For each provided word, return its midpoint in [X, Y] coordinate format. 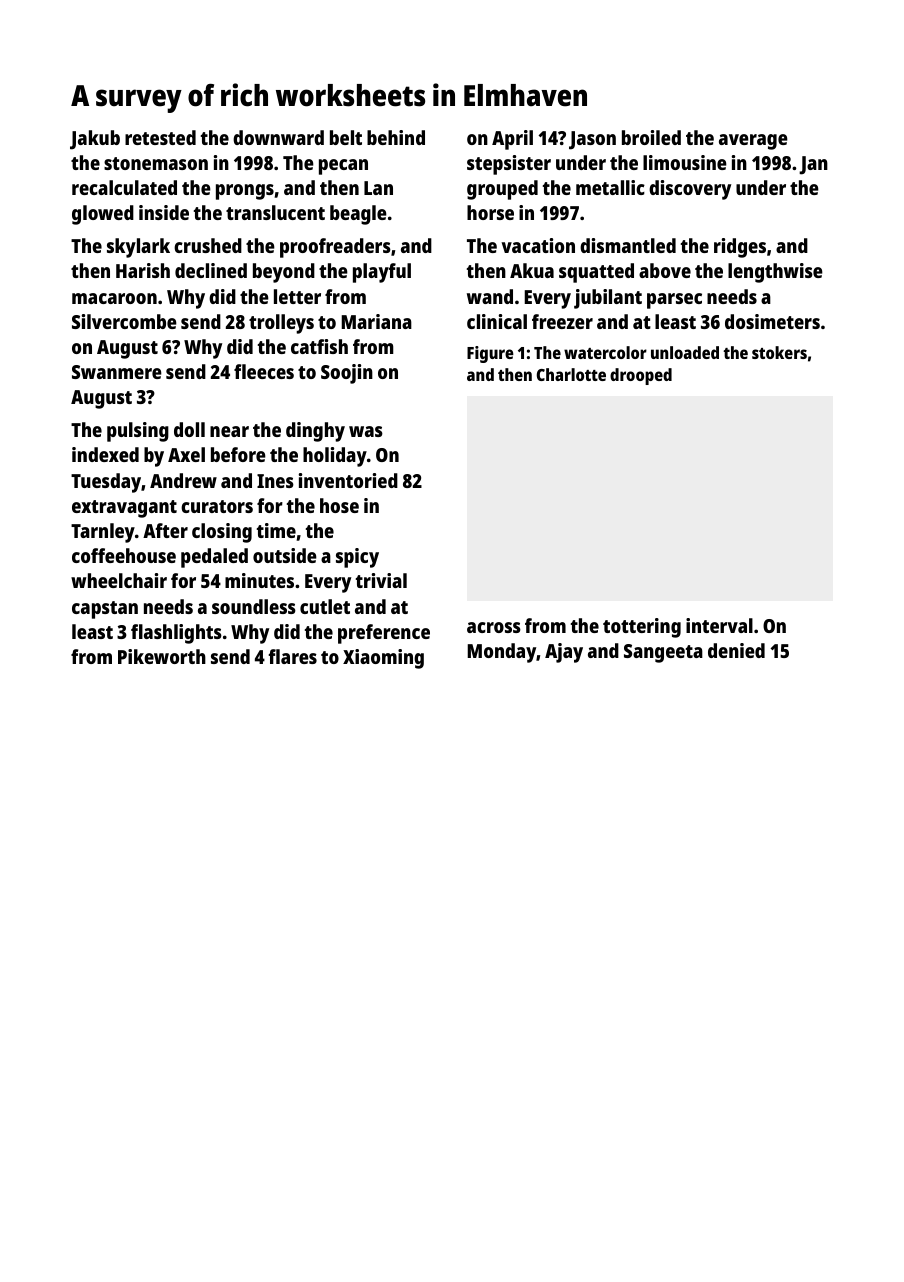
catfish [319, 346]
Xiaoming [383, 659]
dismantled [628, 245]
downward [278, 137]
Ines [275, 481]
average [753, 142]
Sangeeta [663, 653]
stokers [779, 352]
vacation [538, 245]
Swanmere [117, 372]
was [366, 431]
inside [164, 212]
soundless [254, 606]
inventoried [348, 480]
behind [396, 137]
